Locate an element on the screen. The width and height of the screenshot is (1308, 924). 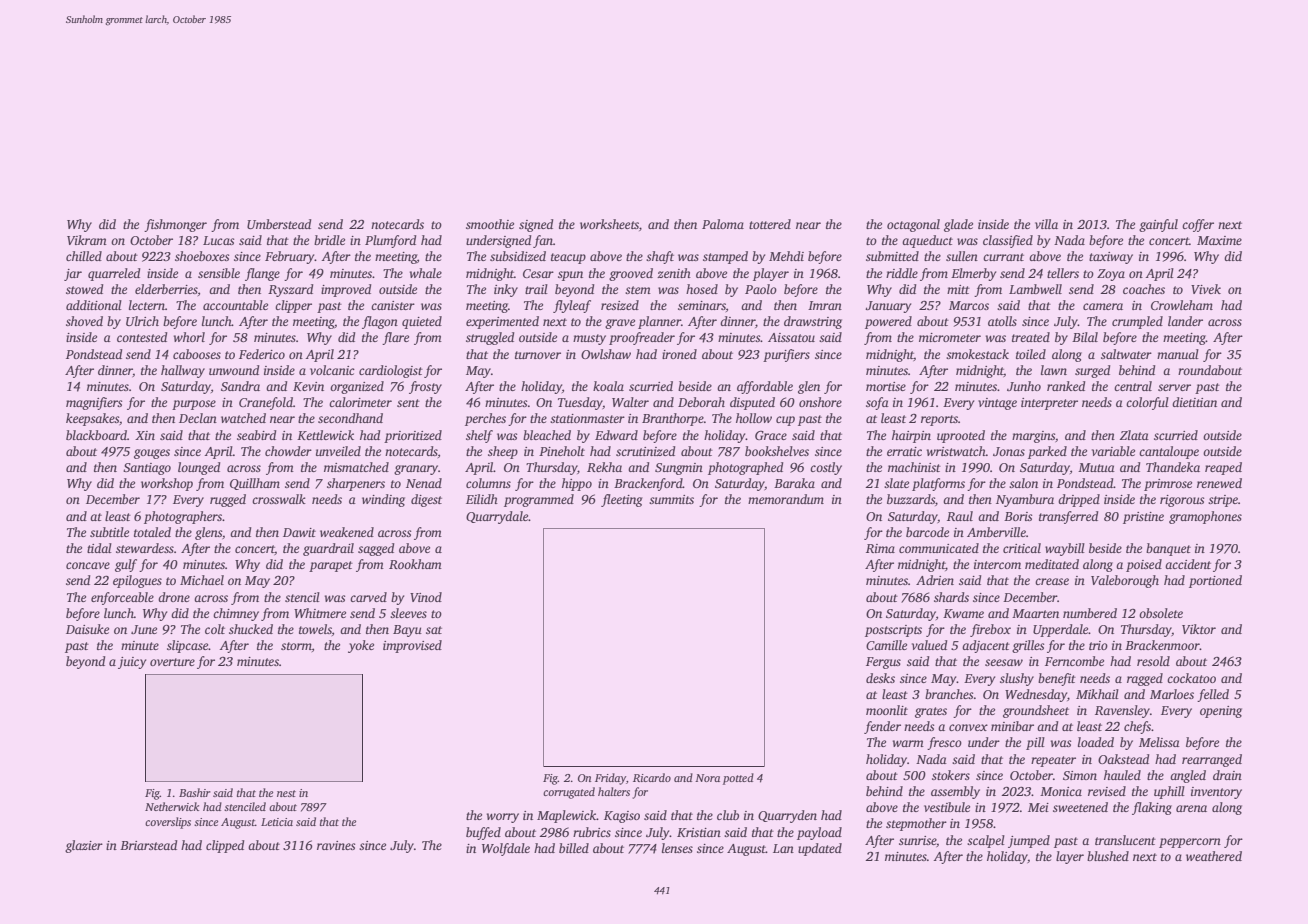
weathered is located at coordinates (1214, 856).
